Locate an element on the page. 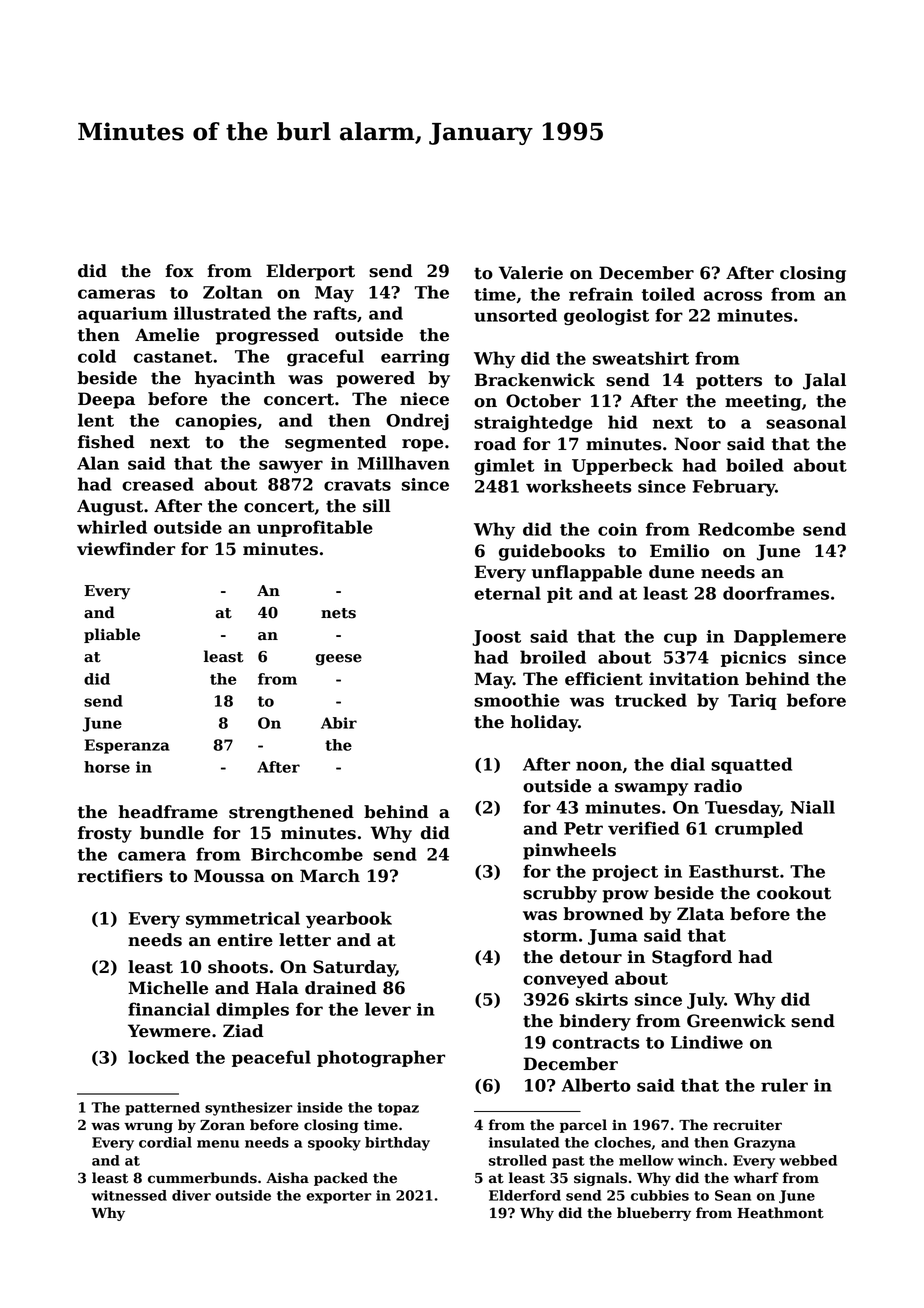 The width and height of the document is (924, 1308). rectifiers is located at coordinates (120, 876).
